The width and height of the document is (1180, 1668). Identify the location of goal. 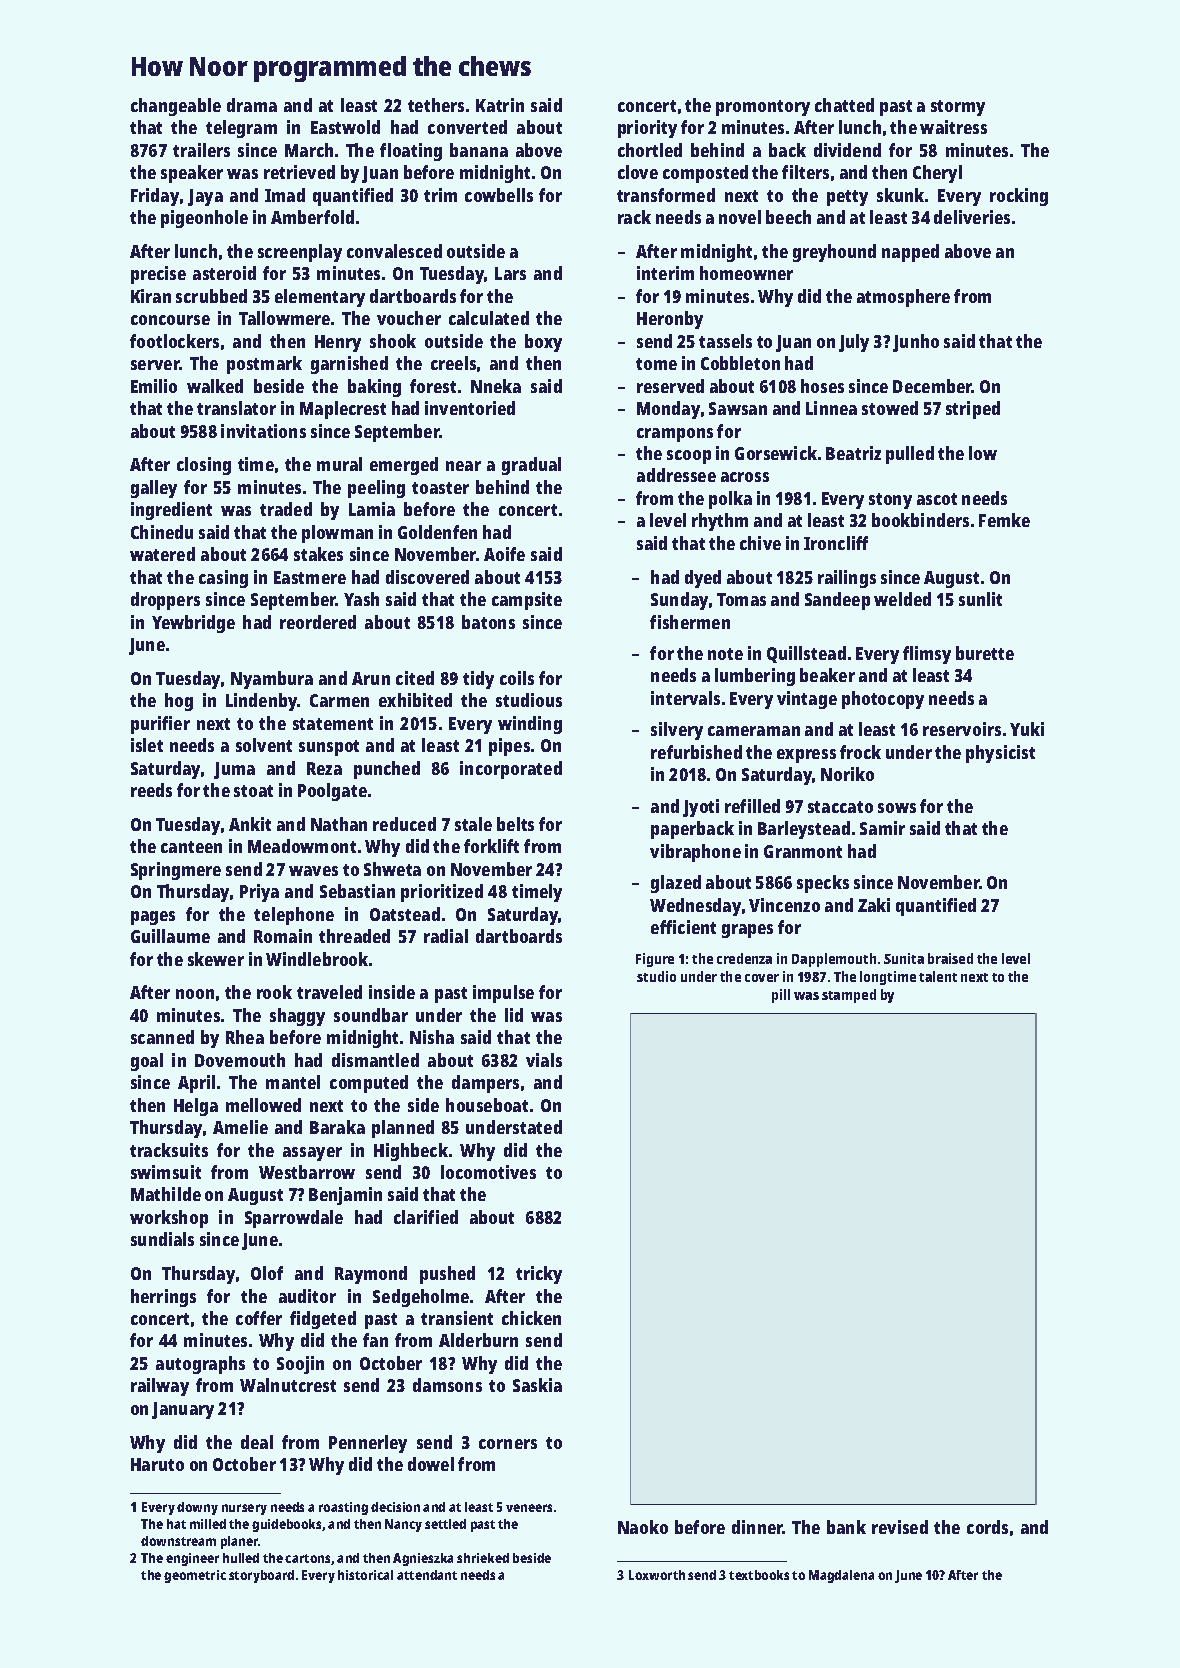
(147, 1062).
